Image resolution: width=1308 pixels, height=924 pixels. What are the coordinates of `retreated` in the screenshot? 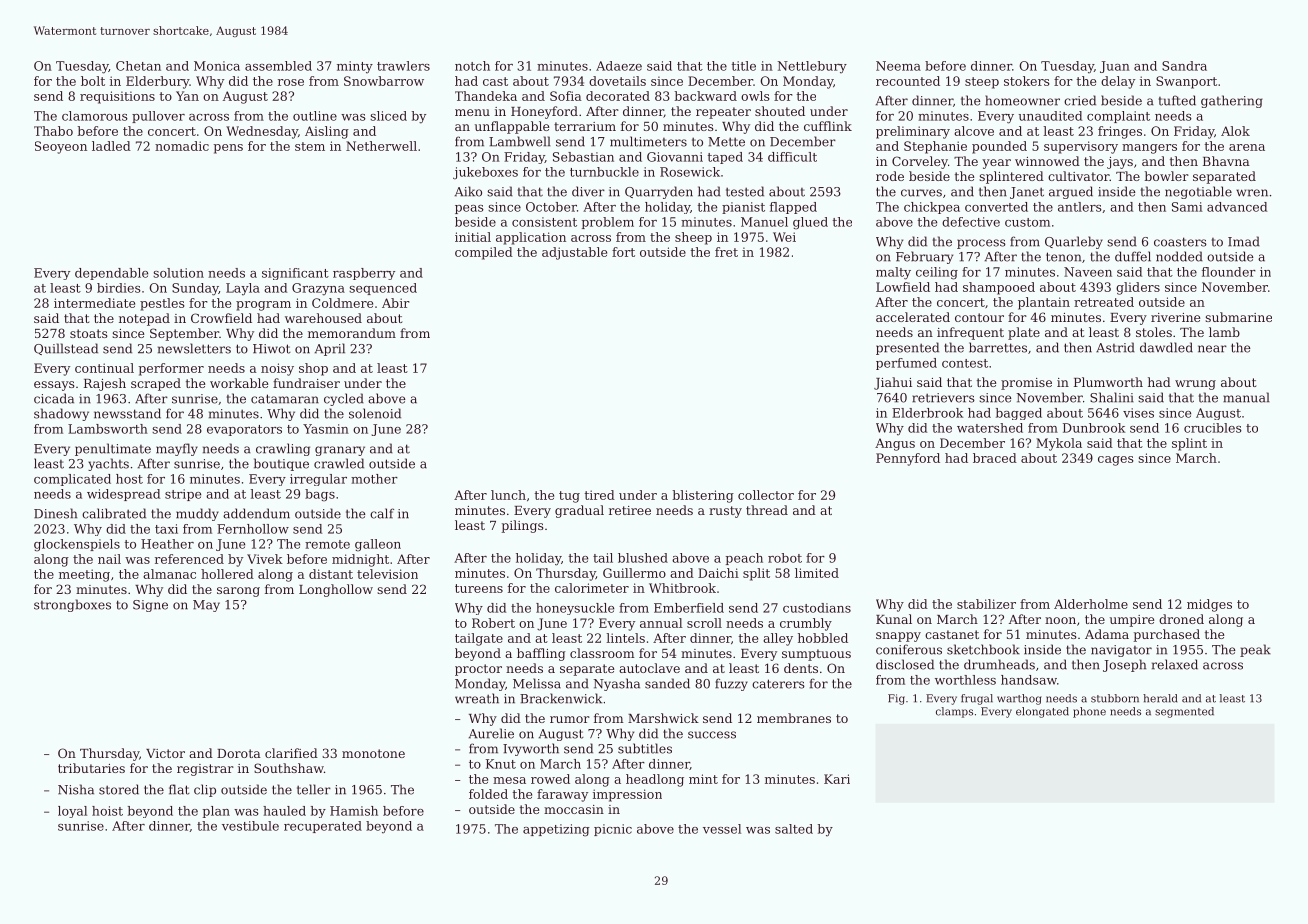 It's located at (1104, 302).
